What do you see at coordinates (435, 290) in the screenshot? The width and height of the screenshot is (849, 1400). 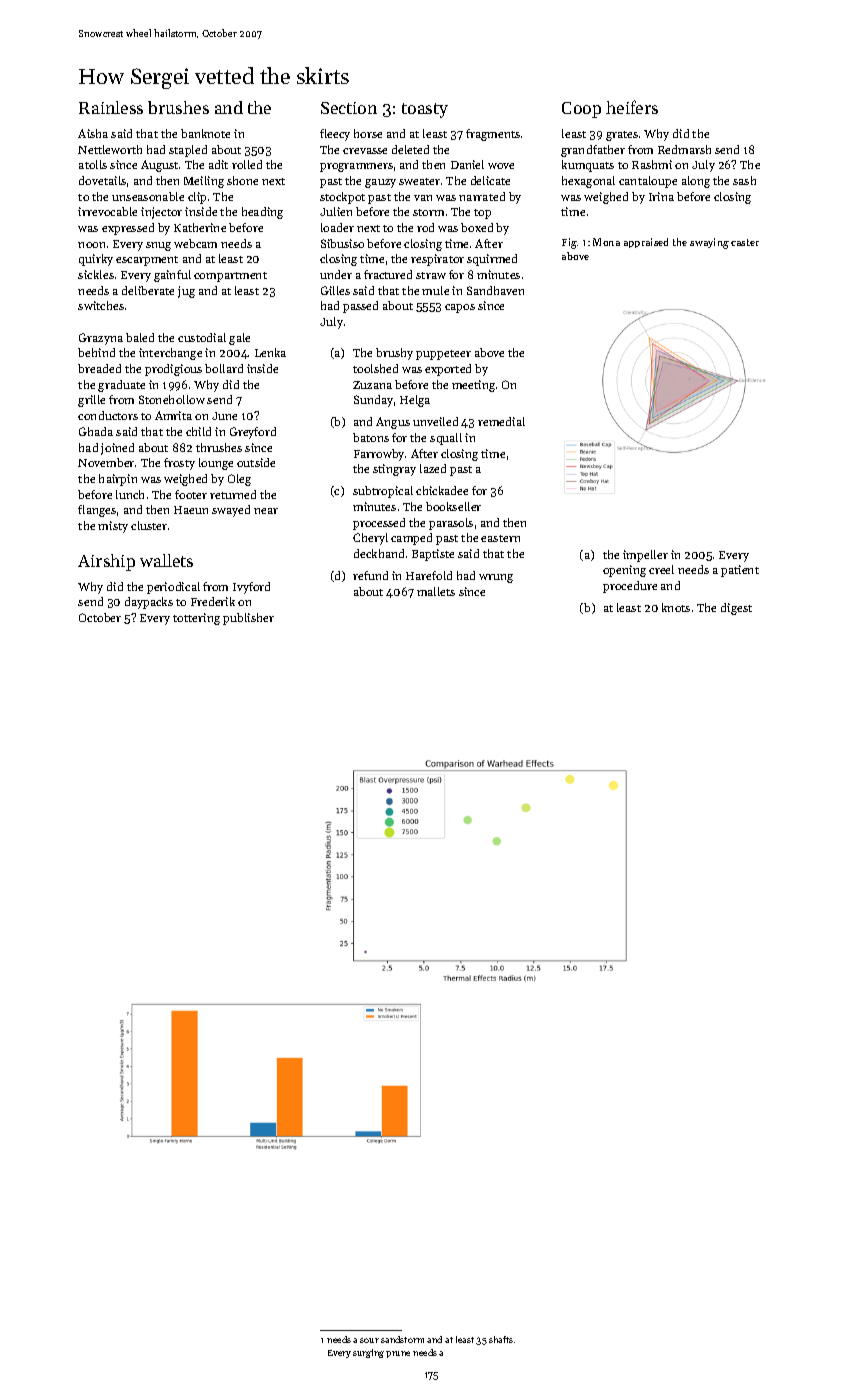 I see `mule` at bounding box center [435, 290].
